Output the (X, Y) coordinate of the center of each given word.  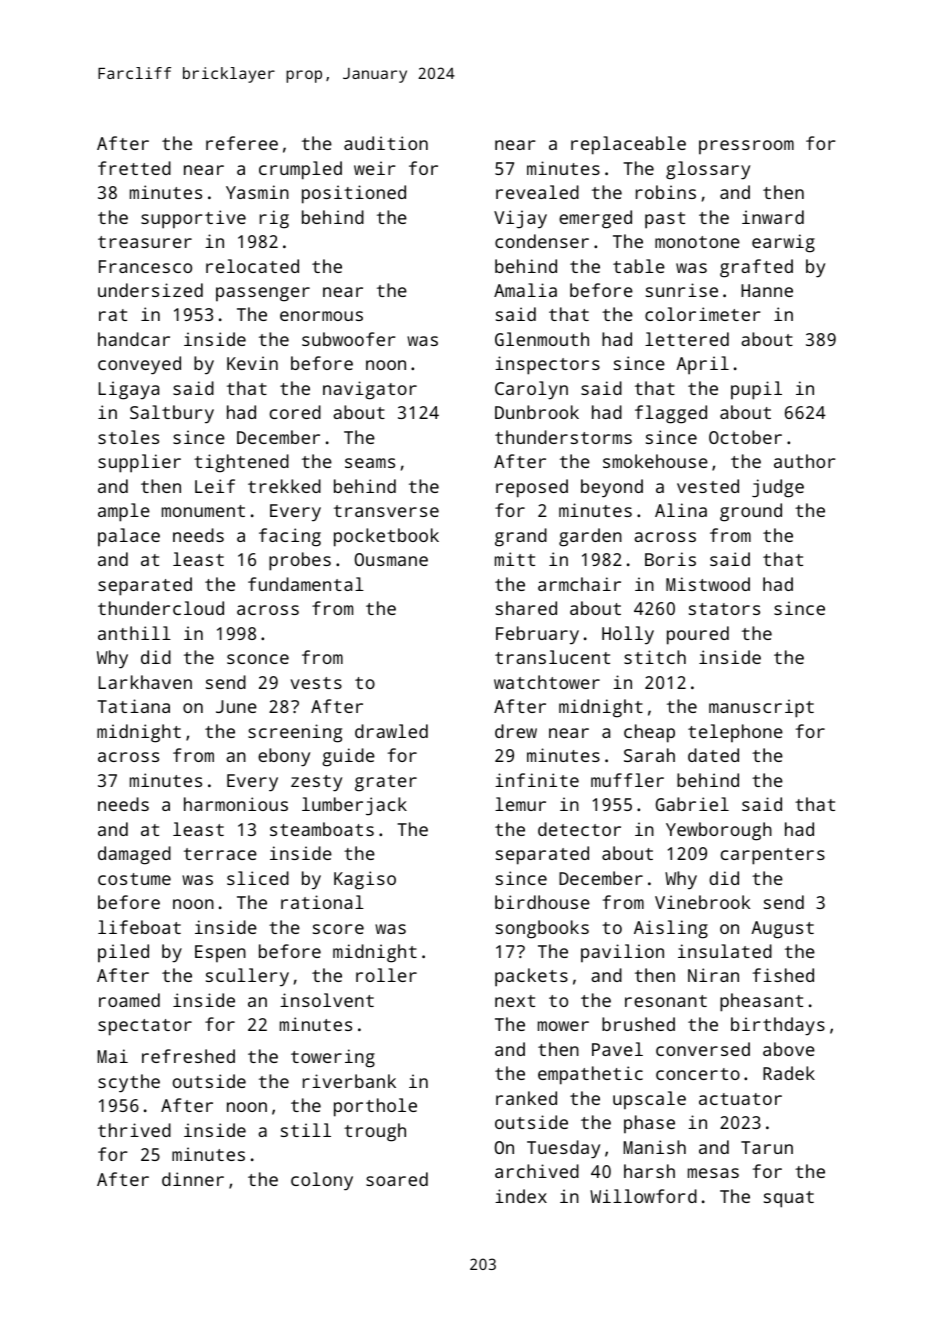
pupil (756, 390)
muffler (627, 780)
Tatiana (133, 706)
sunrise (682, 290)
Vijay (520, 219)
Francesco (145, 266)
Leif (215, 486)
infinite (537, 780)
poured (698, 635)
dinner (193, 1179)
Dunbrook (537, 412)
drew (516, 731)
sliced (258, 878)
